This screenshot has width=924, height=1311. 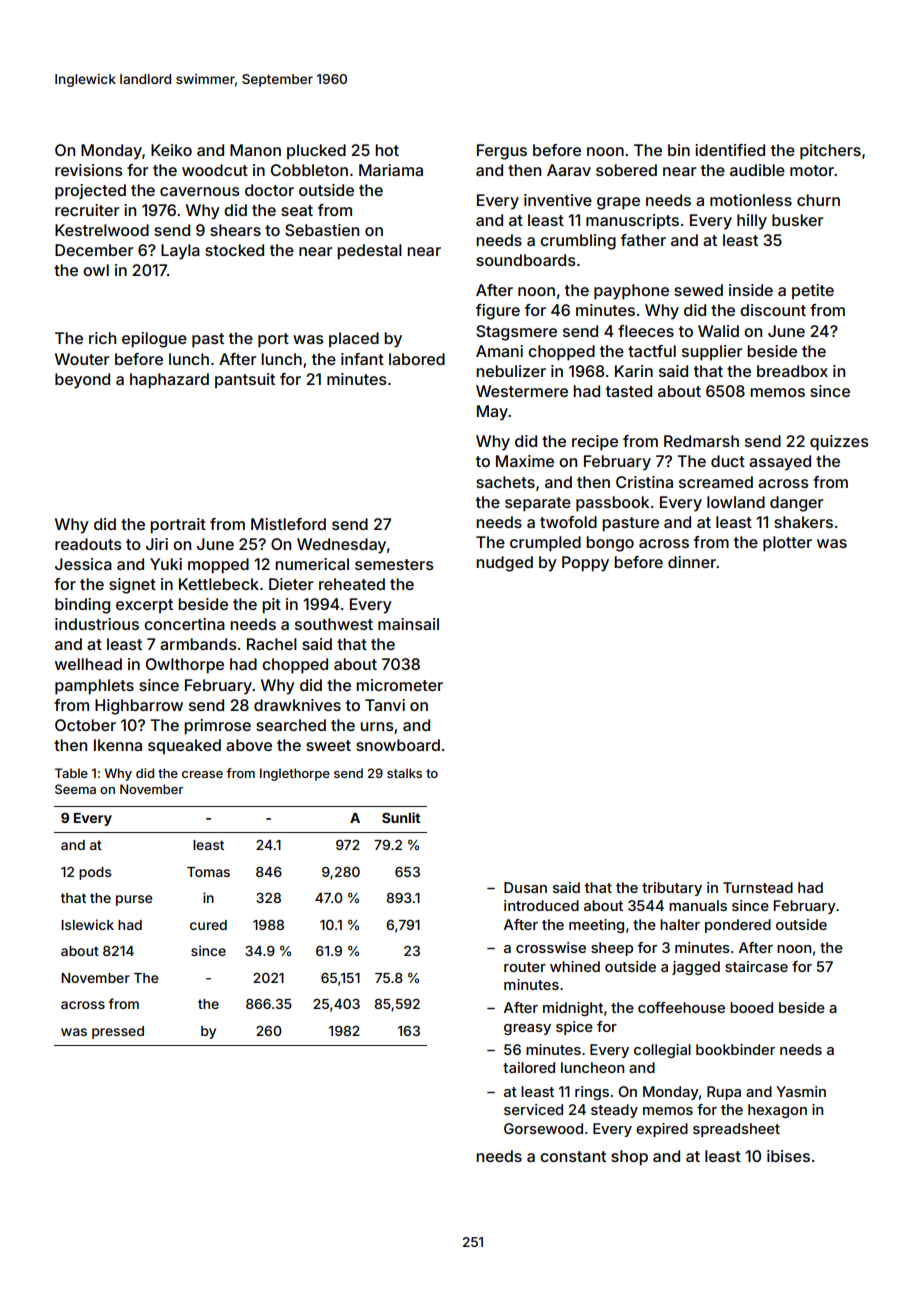 I want to click on tributary, so click(x=672, y=889).
